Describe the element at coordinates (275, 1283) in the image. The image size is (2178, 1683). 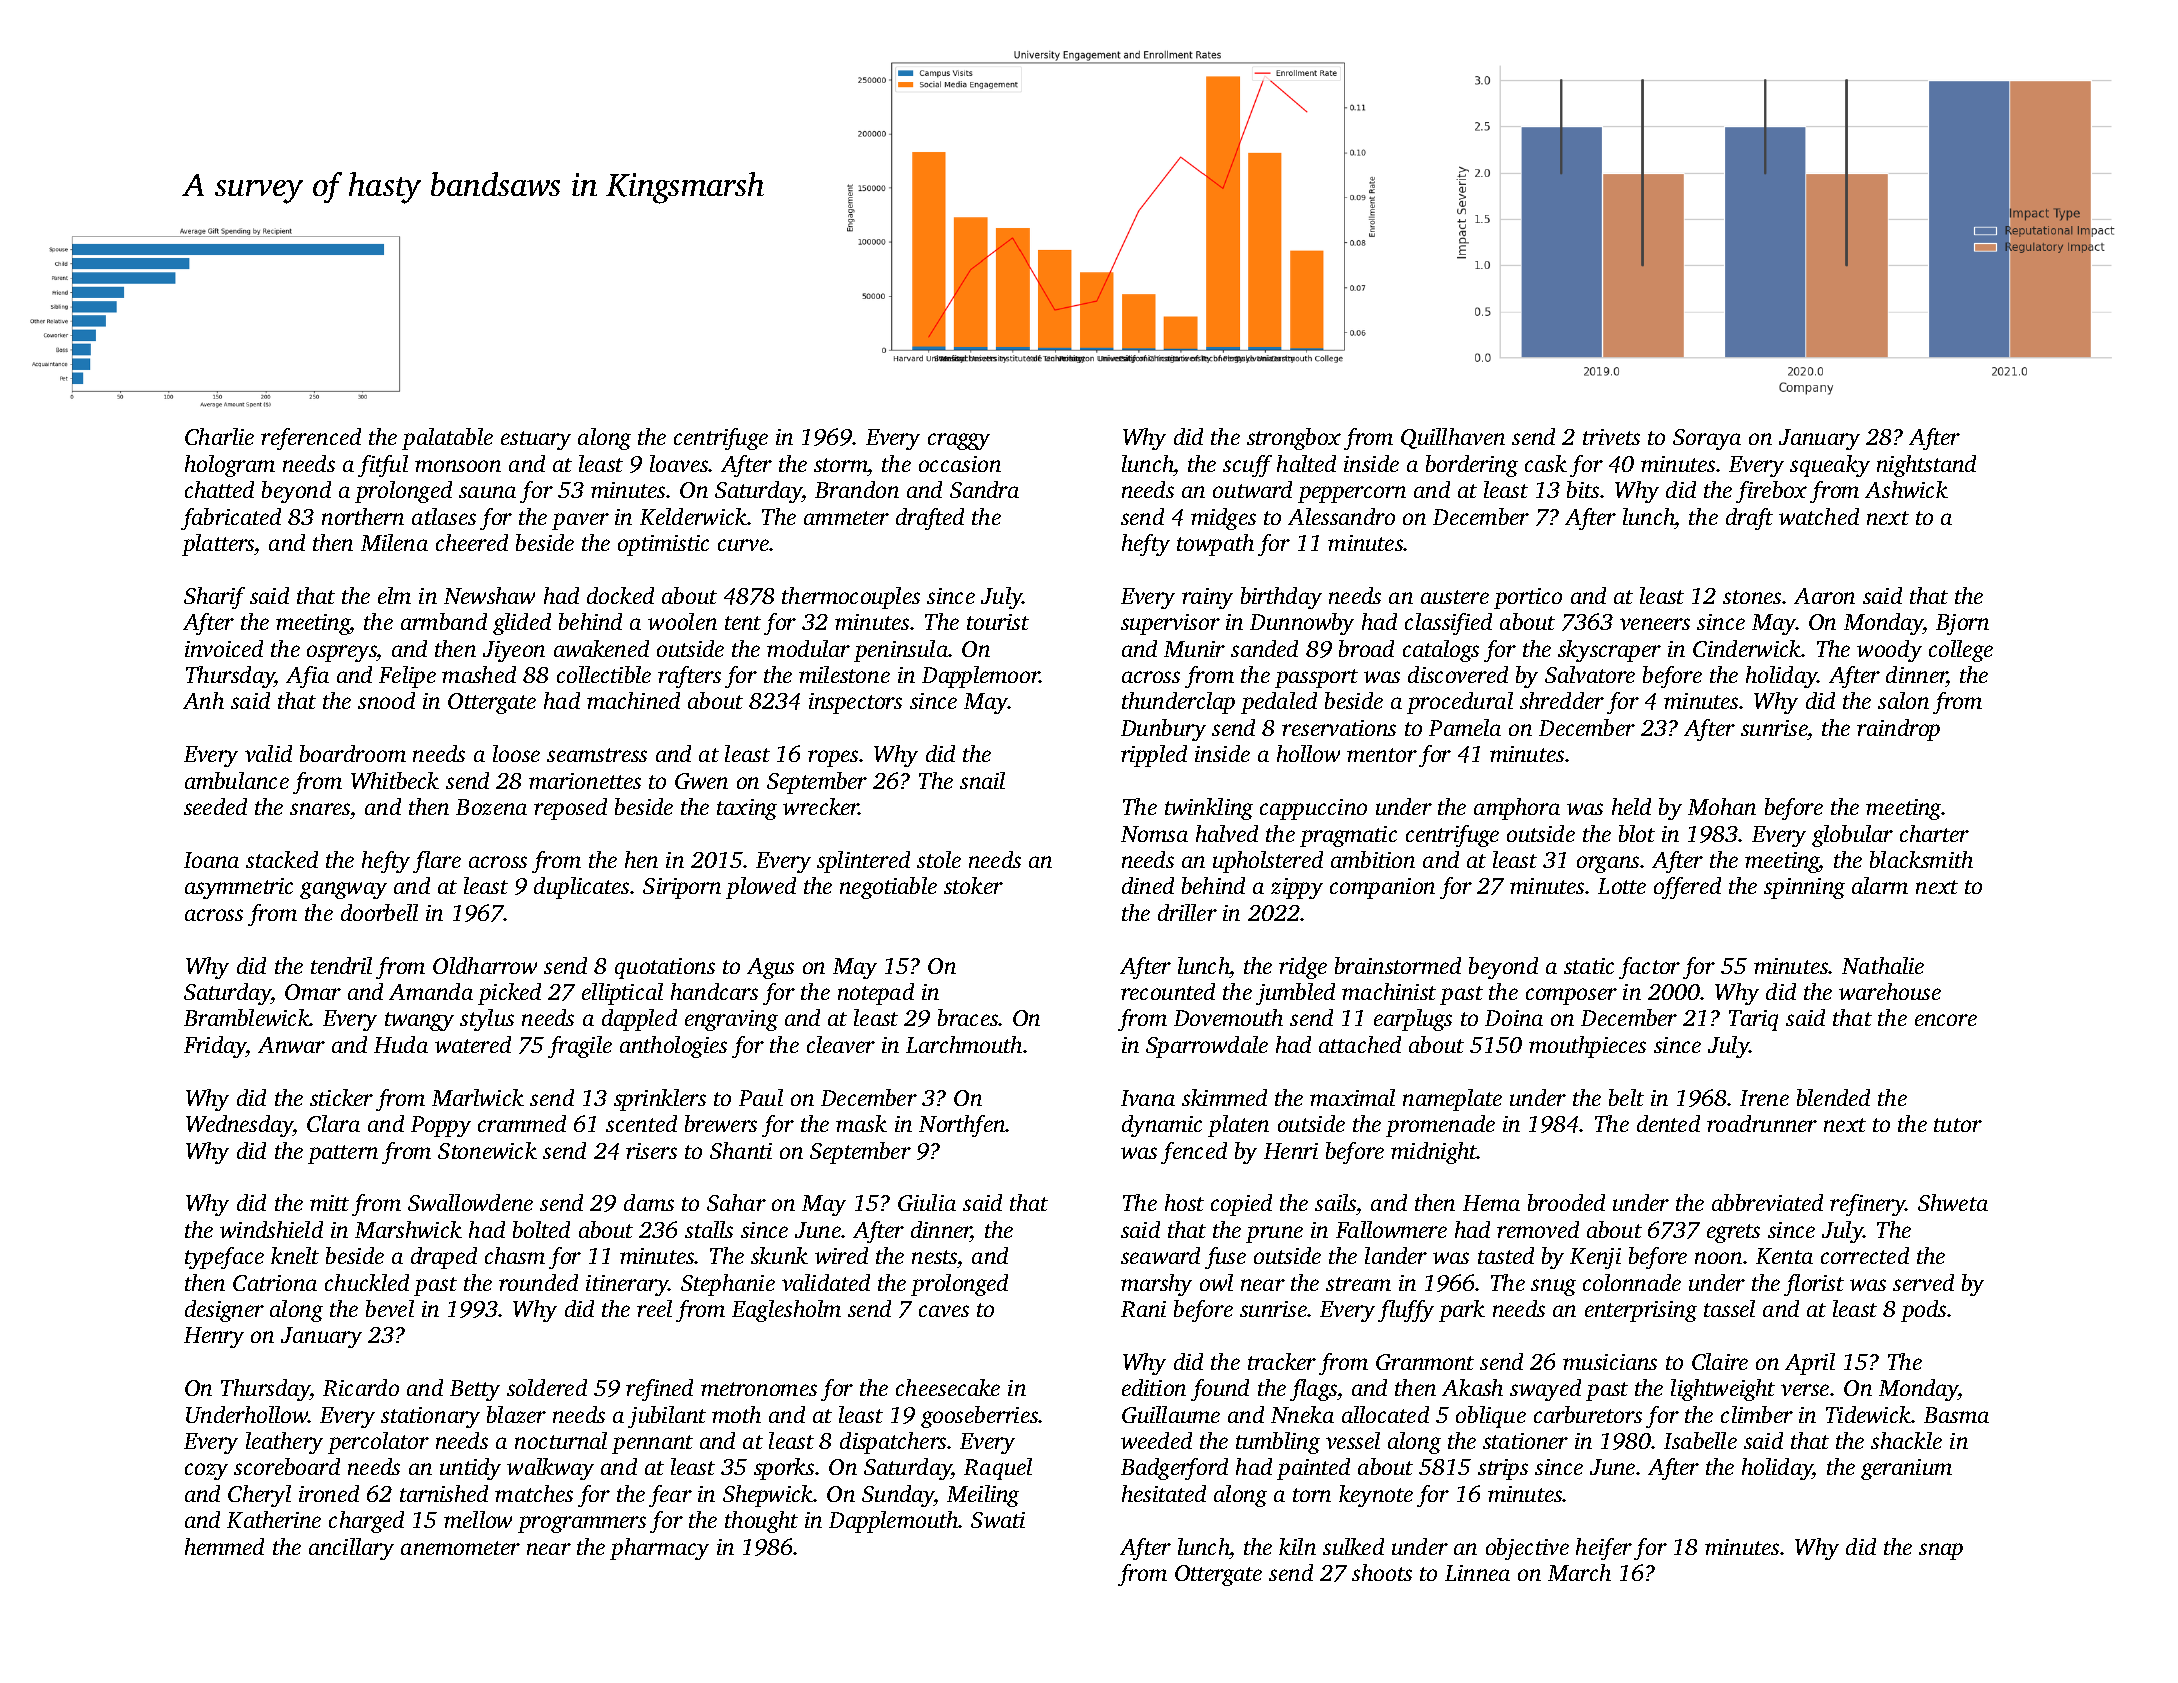
I see `Catriona` at that location.
